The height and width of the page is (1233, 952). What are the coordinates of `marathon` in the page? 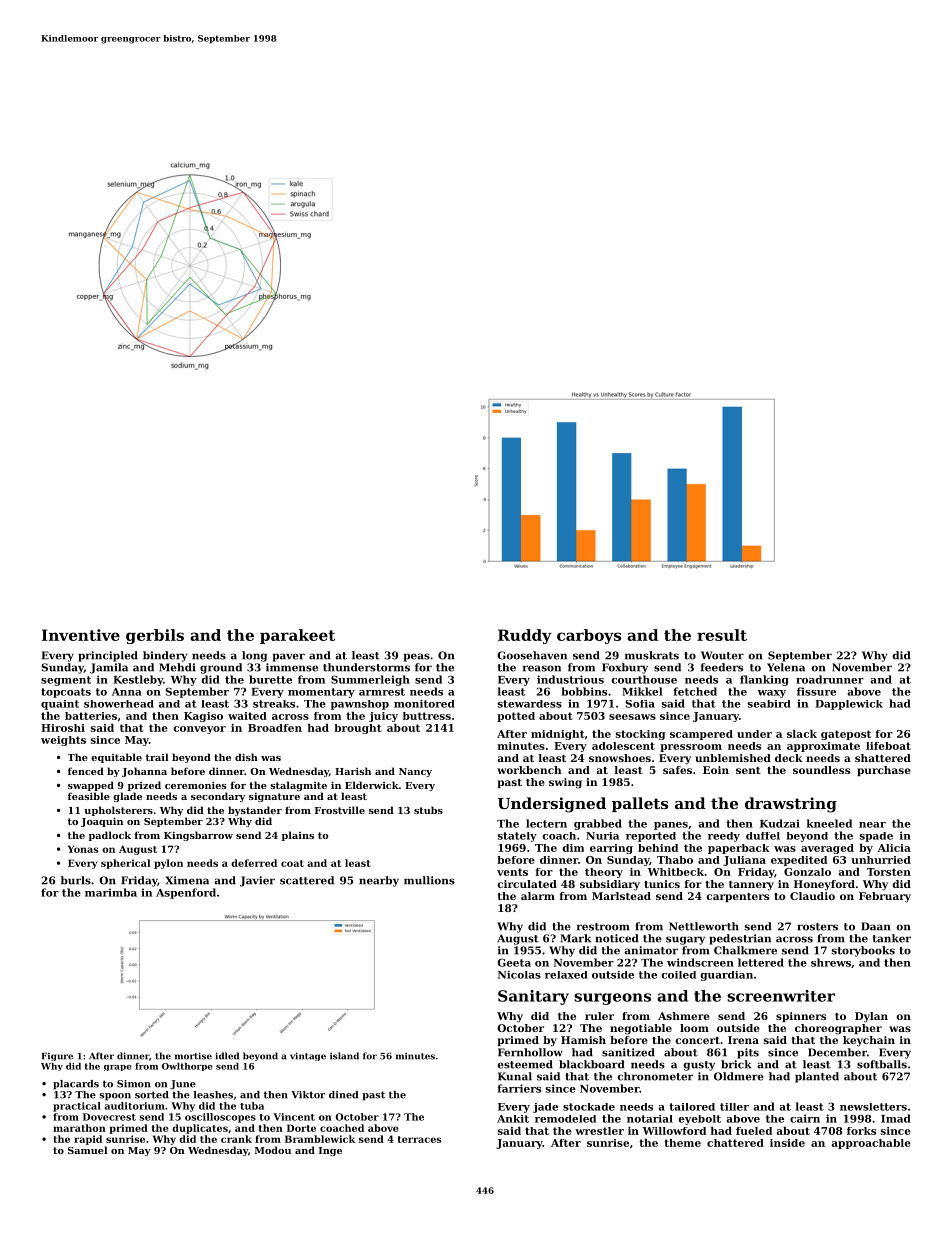 It's located at (79, 1128).
